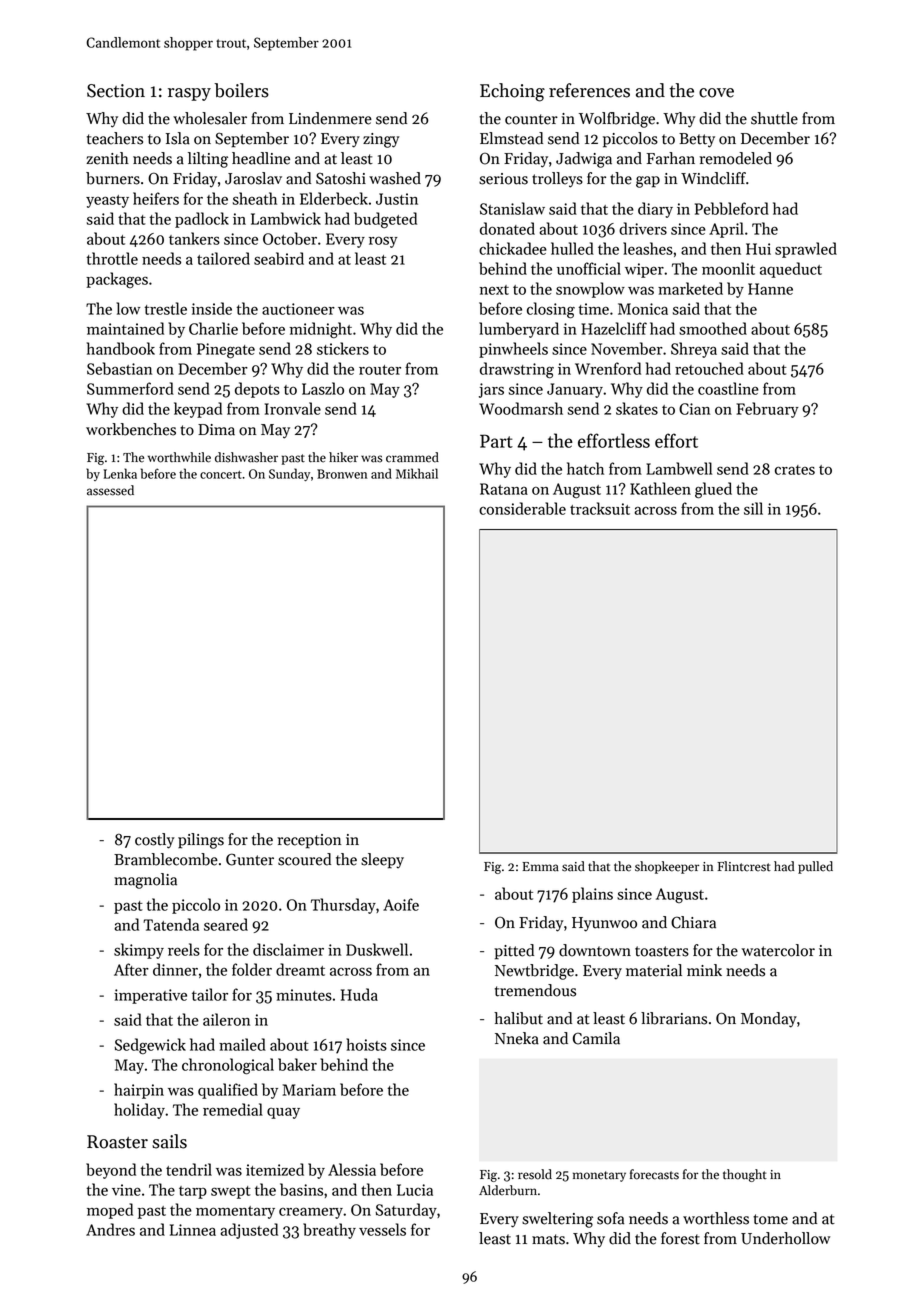  I want to click on mailed, so click(242, 1044).
